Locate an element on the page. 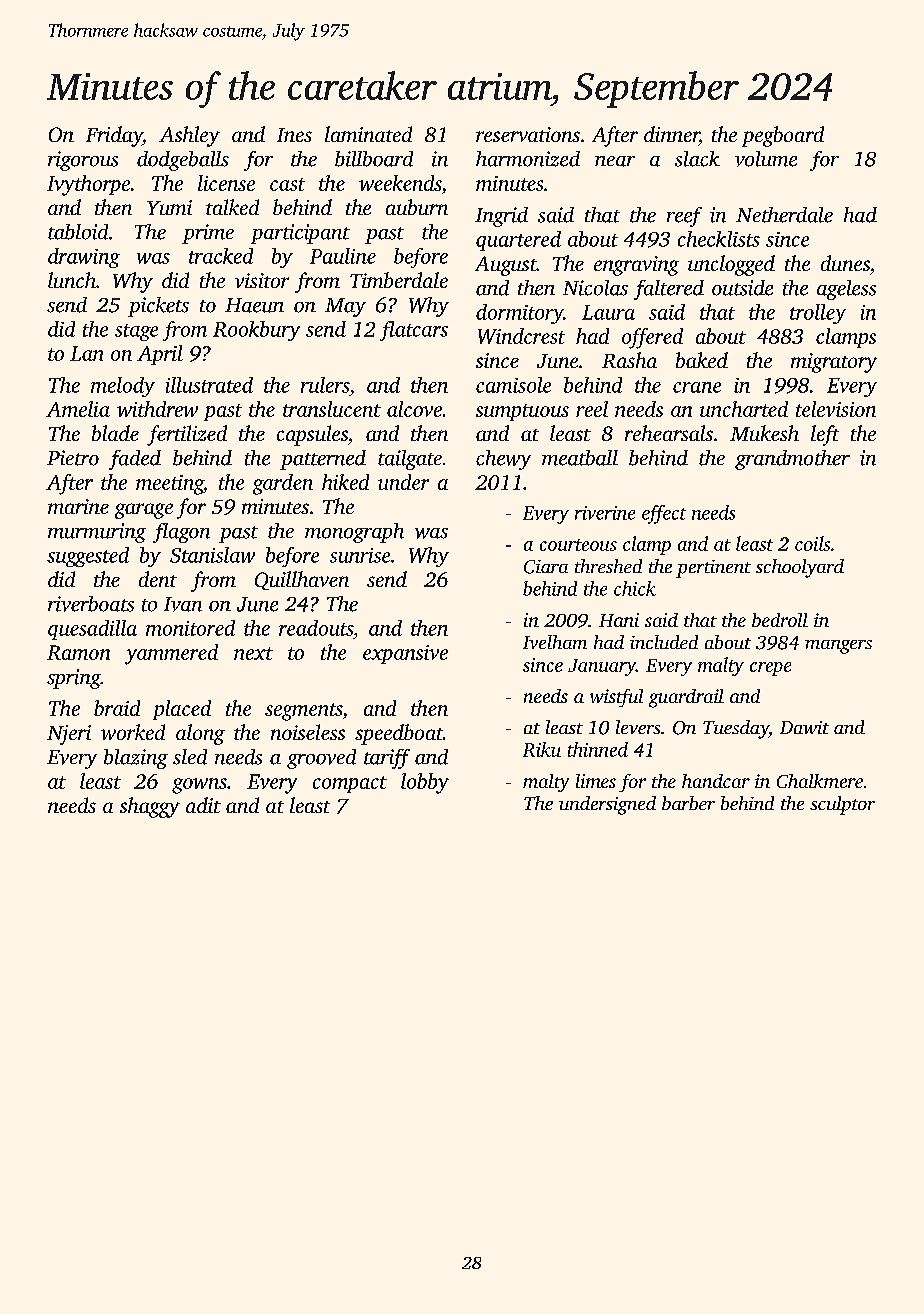 This image has height=1314, width=924. melody is located at coordinates (123, 387).
